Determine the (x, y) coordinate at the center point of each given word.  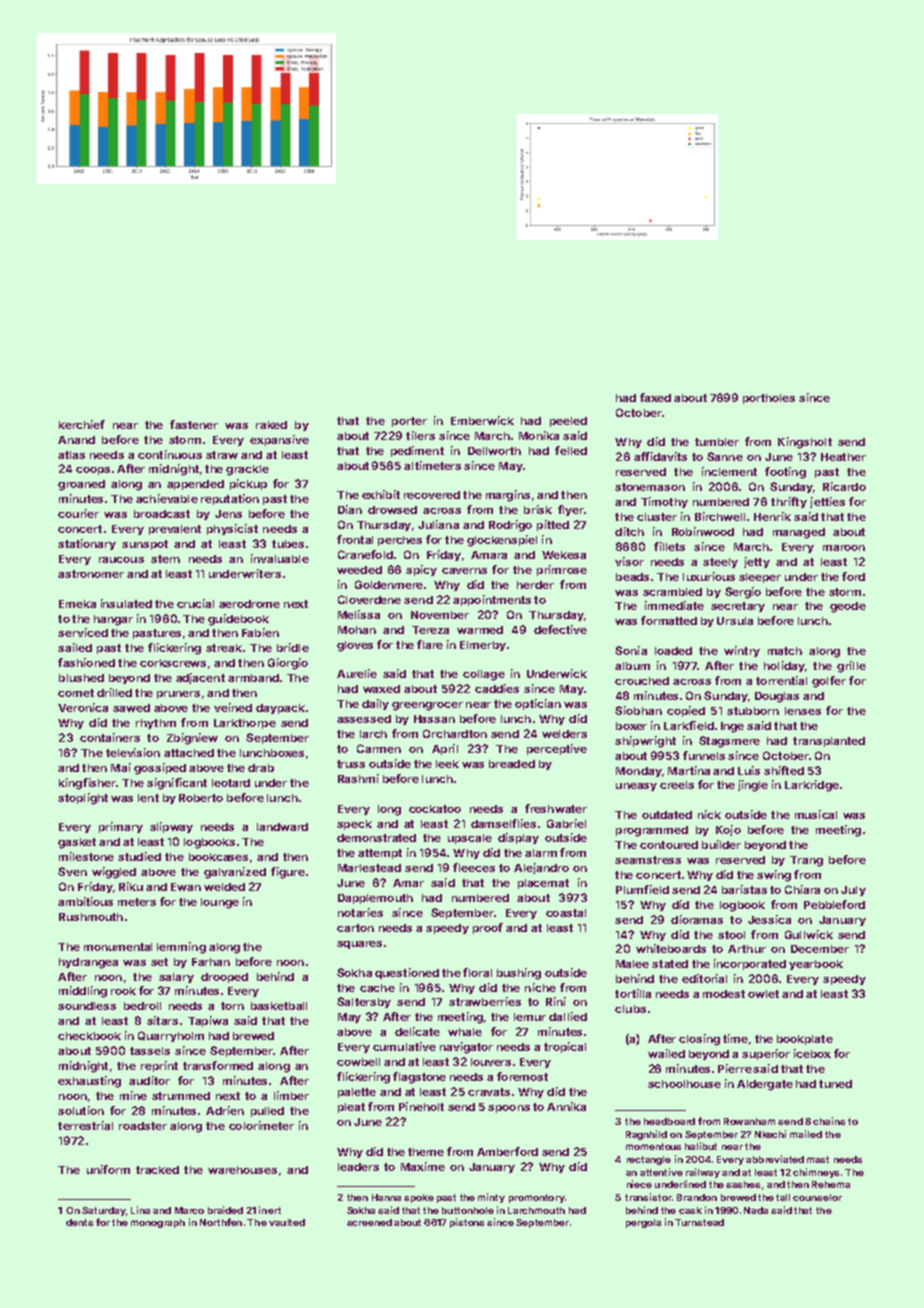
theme (426, 1152)
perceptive (557, 749)
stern (165, 559)
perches (400, 541)
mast (818, 1159)
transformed (218, 1065)
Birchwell (720, 516)
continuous (170, 454)
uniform (108, 1169)
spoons (509, 1109)
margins (508, 496)
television (133, 752)
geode (848, 607)
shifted (784, 770)
